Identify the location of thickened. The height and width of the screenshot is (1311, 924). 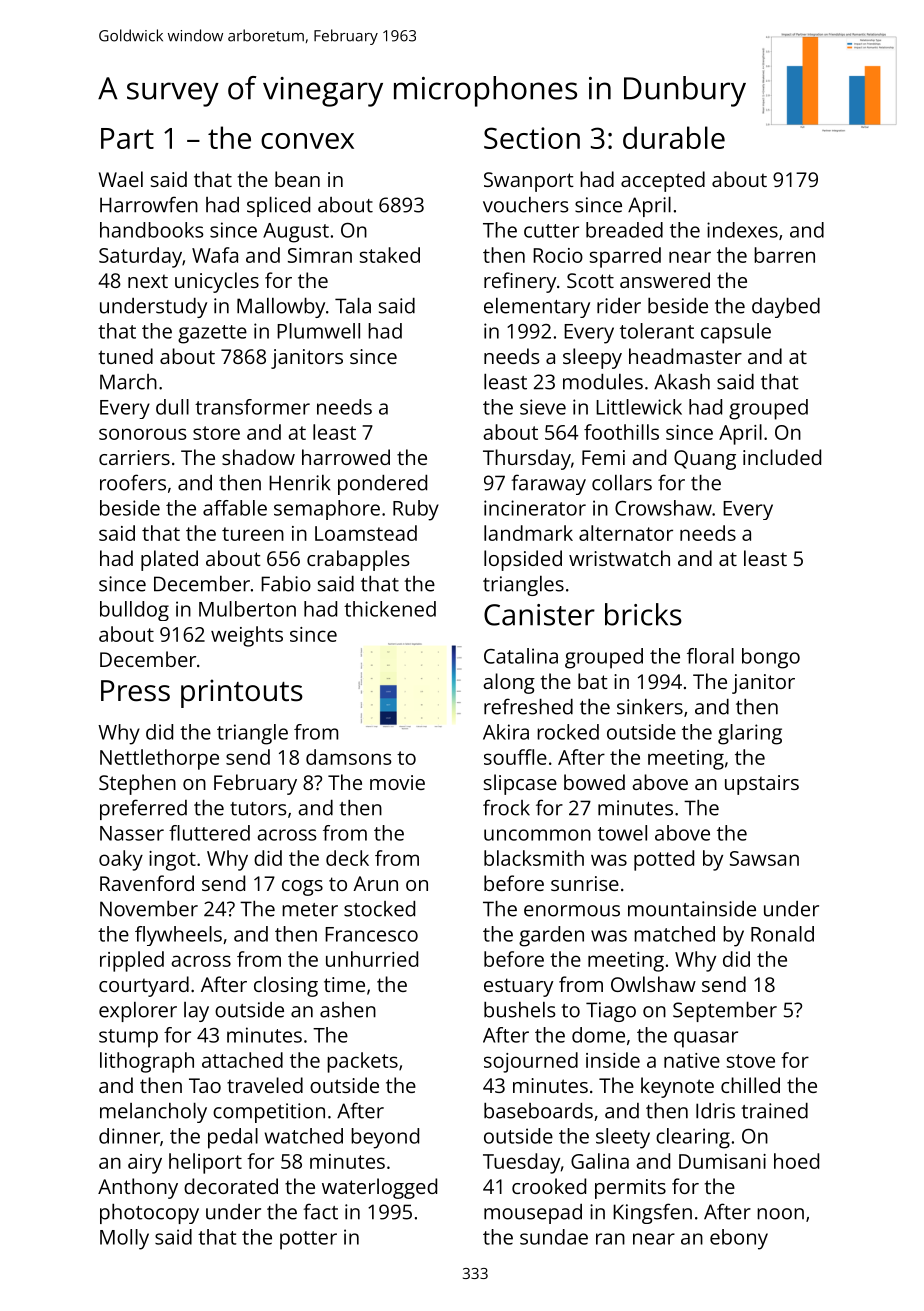
(390, 609).
